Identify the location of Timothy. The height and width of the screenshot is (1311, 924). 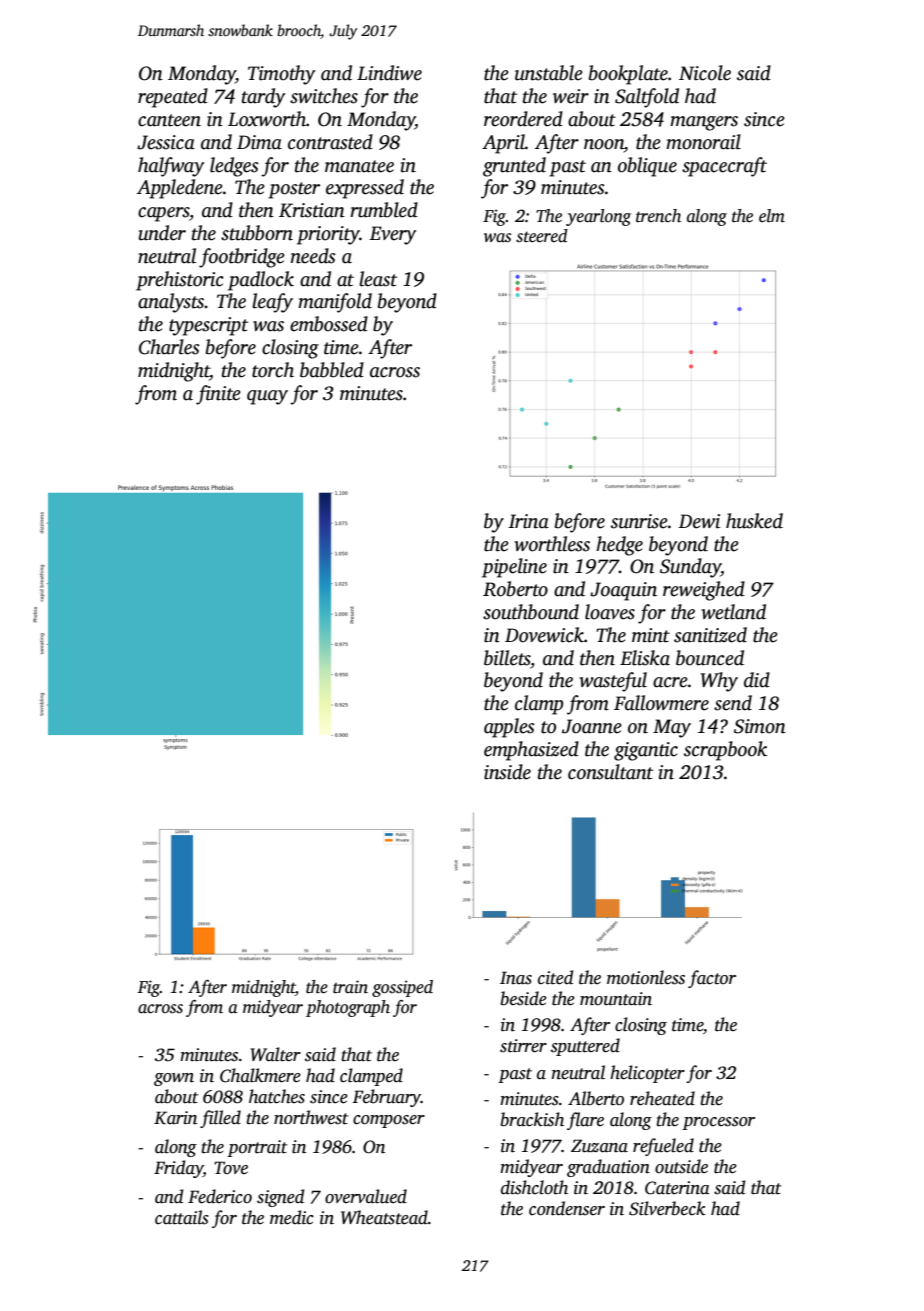
(281, 75).
